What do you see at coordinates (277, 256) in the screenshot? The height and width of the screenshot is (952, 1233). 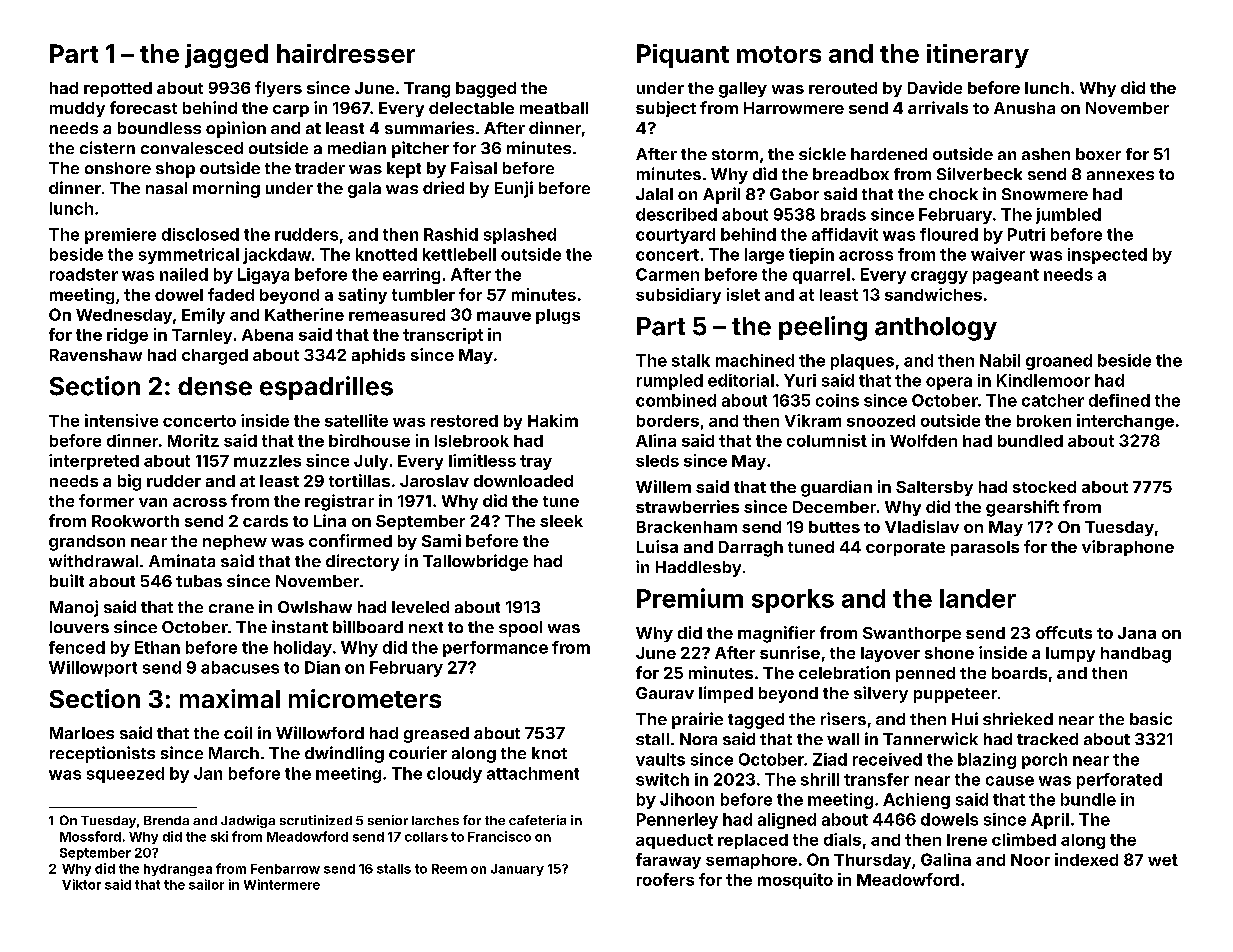 I see `jackdaw` at bounding box center [277, 256].
